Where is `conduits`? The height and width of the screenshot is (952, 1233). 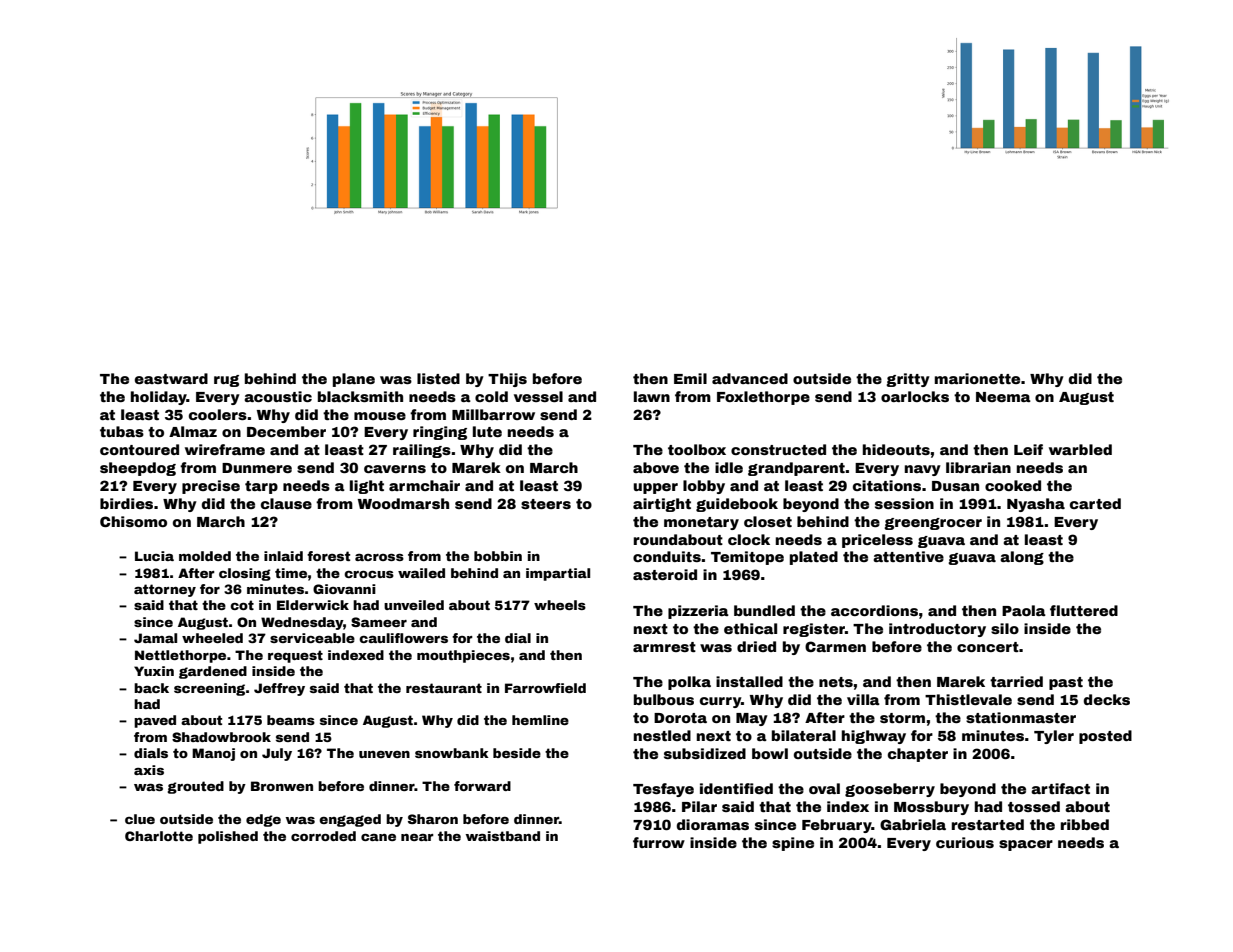 conduits is located at coordinates (667, 556).
